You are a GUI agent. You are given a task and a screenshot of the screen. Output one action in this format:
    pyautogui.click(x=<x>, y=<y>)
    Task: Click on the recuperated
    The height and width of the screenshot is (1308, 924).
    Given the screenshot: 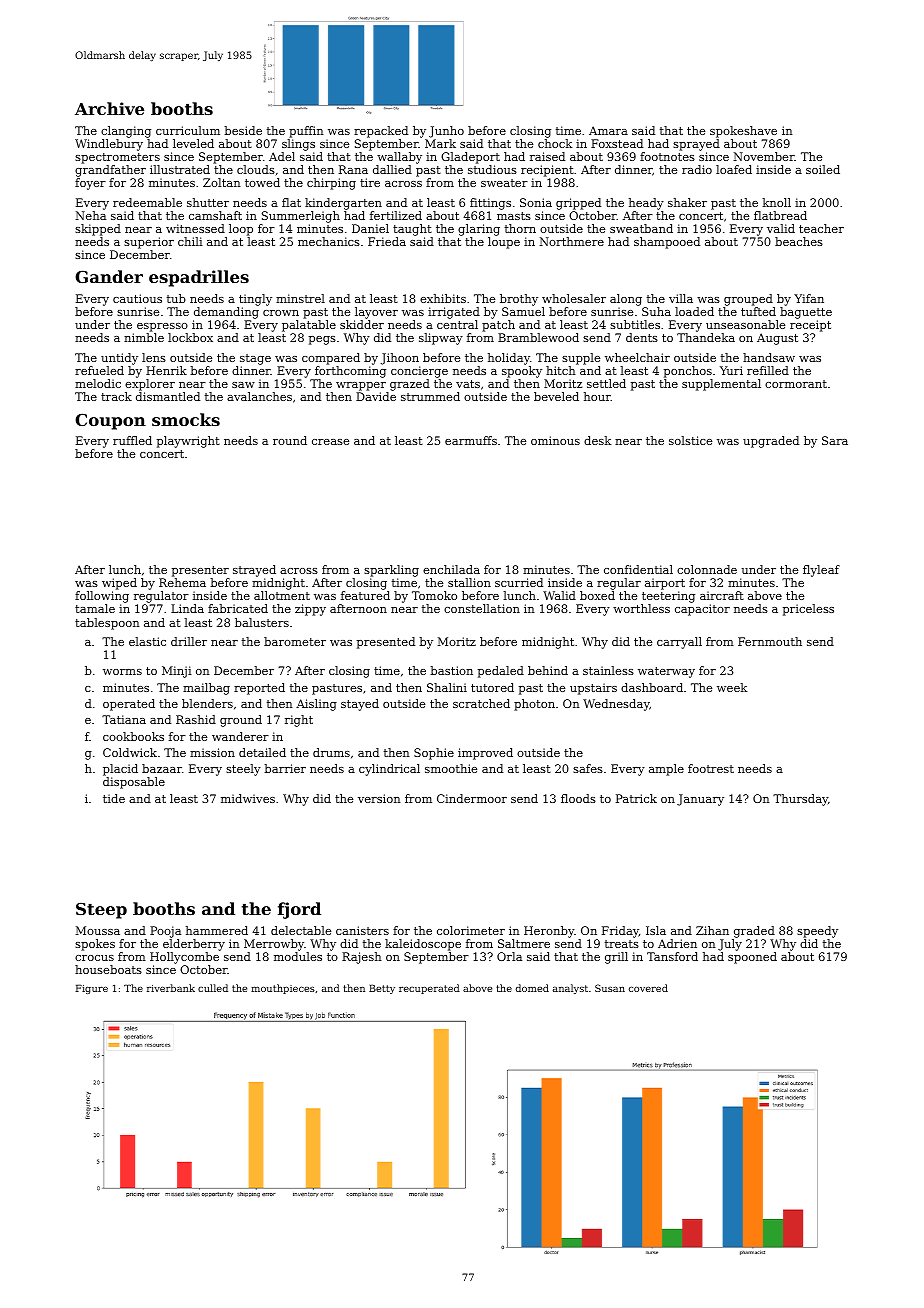 What is the action you would take?
    pyautogui.click(x=429, y=989)
